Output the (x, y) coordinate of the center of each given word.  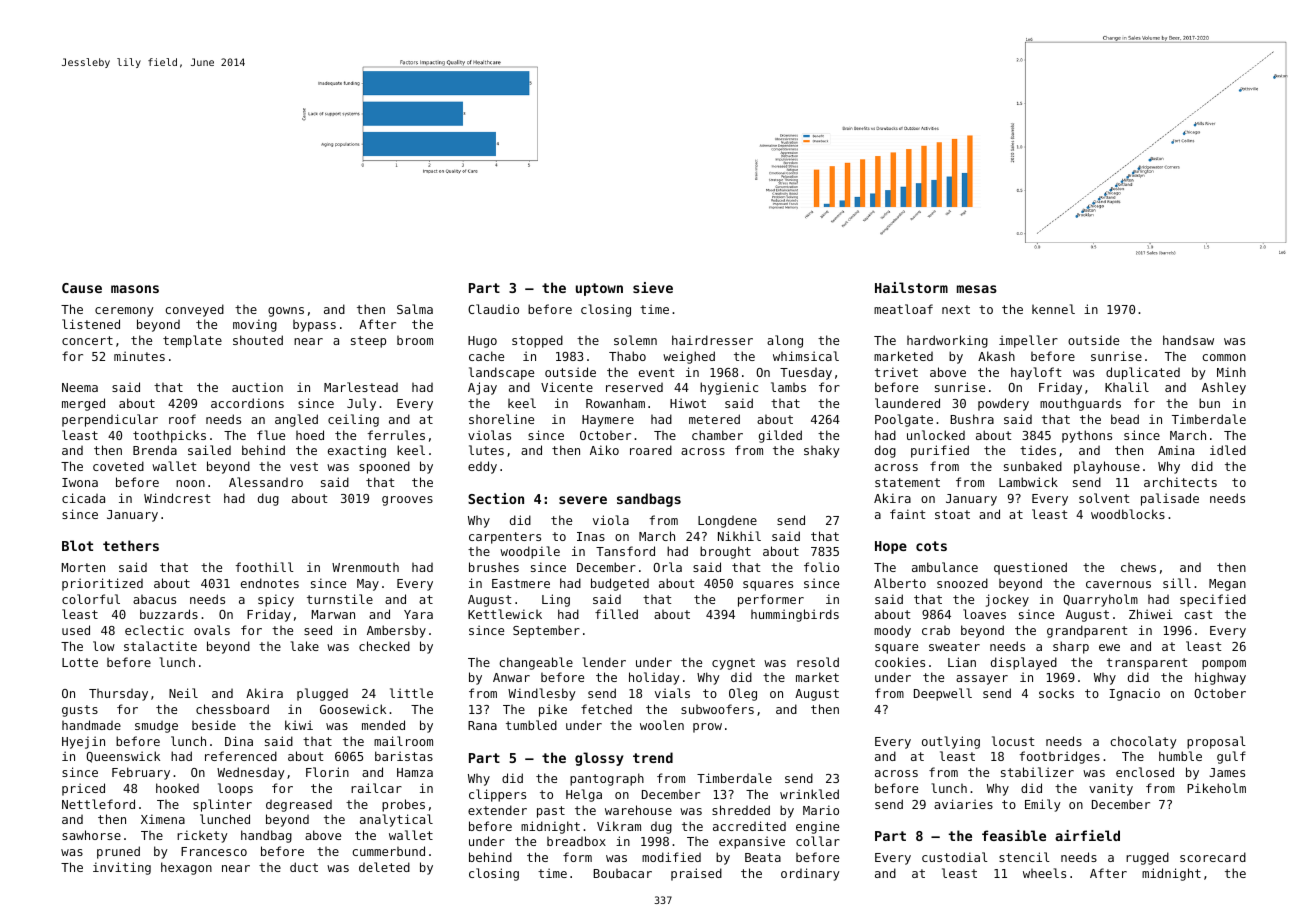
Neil (183, 693)
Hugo (482, 342)
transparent (1147, 664)
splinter (222, 805)
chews (1138, 567)
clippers (497, 795)
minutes (139, 356)
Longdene (727, 521)
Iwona (80, 482)
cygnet (733, 664)
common (1224, 357)
